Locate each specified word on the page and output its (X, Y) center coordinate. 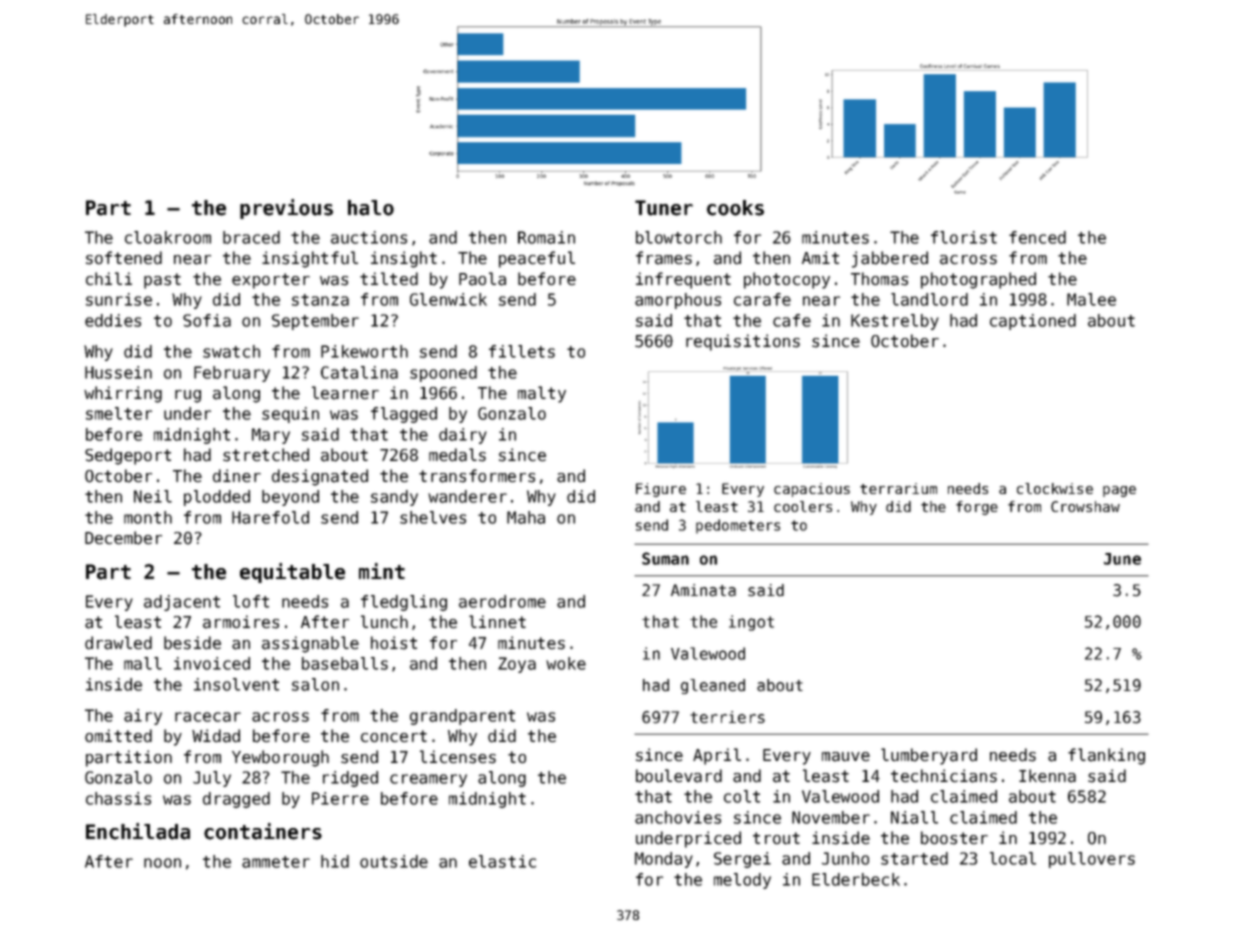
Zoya (517, 665)
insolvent (236, 684)
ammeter (276, 862)
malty (542, 394)
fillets (522, 351)
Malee (1091, 299)
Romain (546, 237)
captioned (1033, 322)
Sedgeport (128, 456)
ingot (751, 623)
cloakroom (168, 237)
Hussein (118, 372)
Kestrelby (895, 322)
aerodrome (502, 601)
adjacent (182, 603)
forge (977, 508)
